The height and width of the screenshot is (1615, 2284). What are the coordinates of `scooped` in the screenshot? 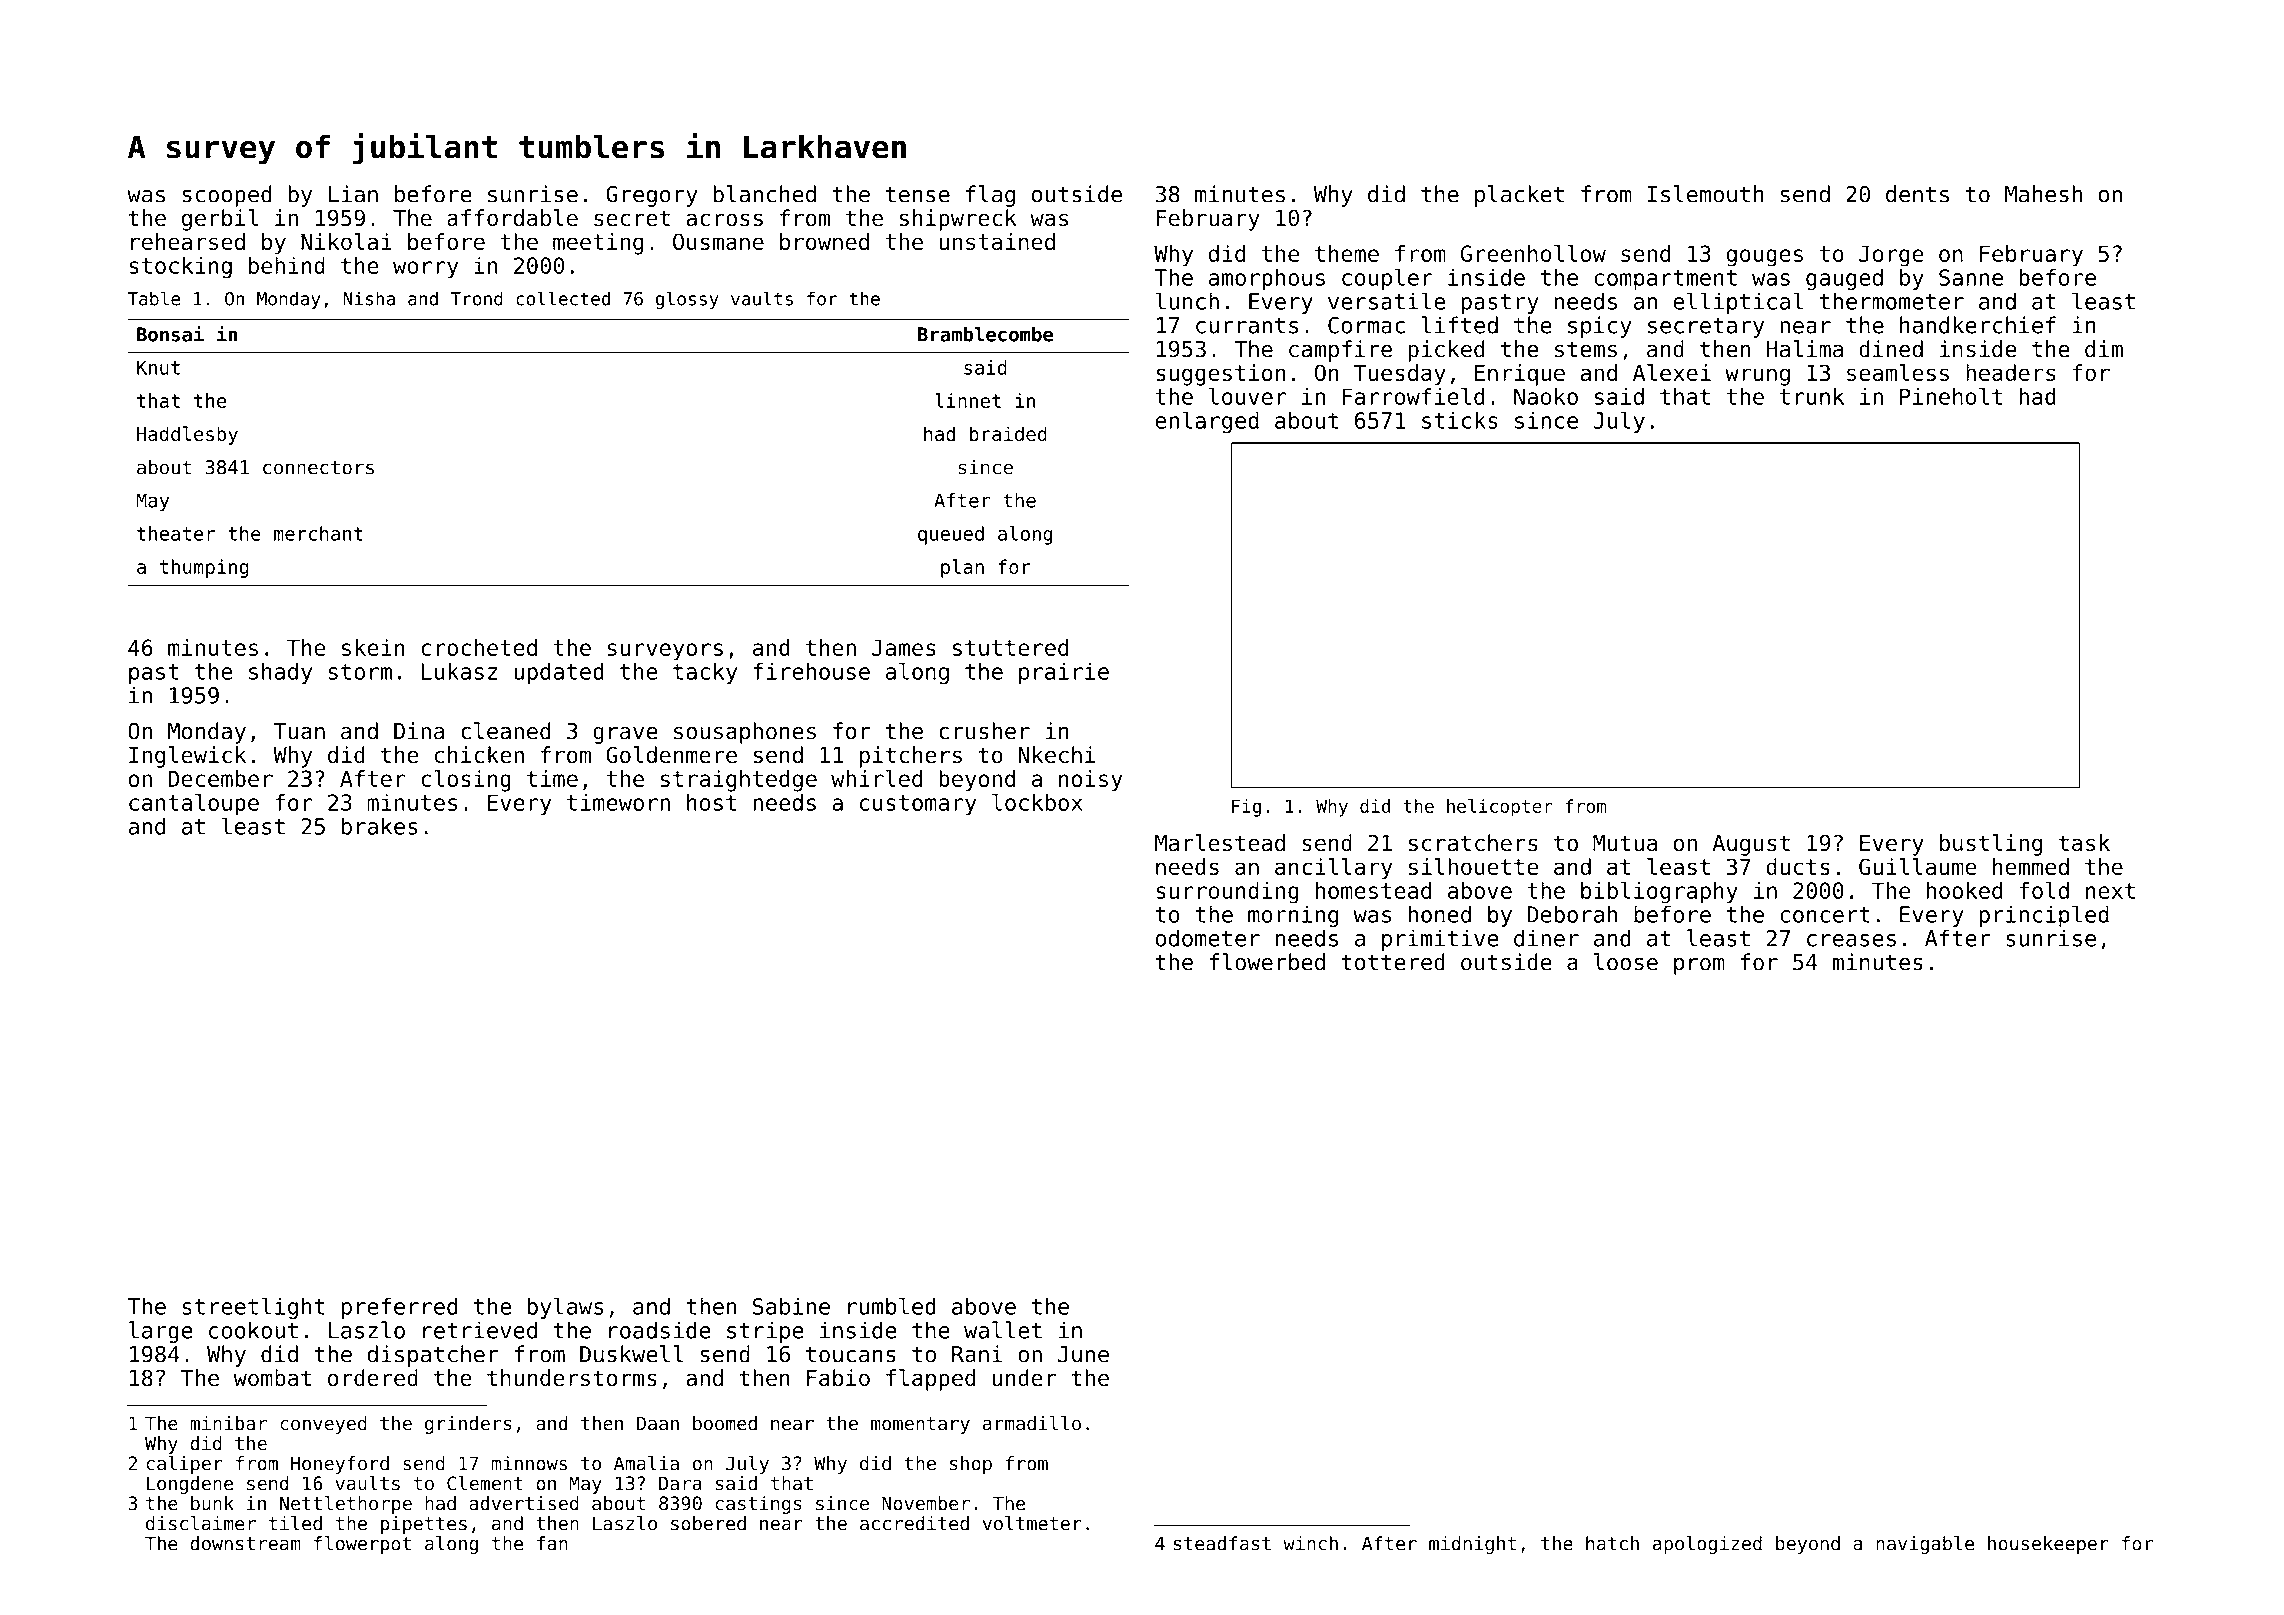 It's located at (227, 196).
